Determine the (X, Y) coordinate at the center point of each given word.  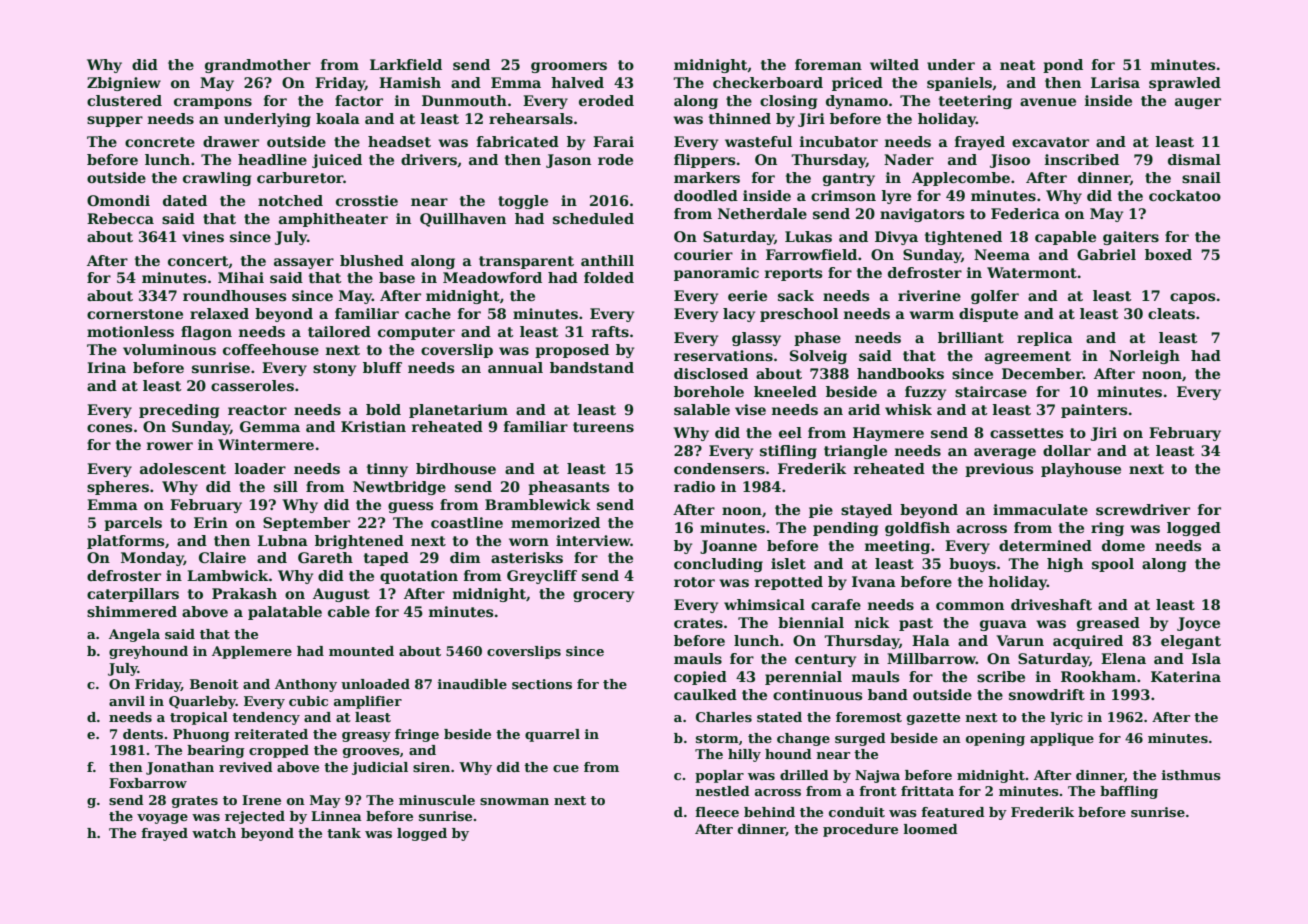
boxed (1168, 254)
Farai (613, 141)
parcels (133, 524)
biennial (811, 622)
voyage (162, 819)
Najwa (877, 776)
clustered (124, 100)
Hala (931, 640)
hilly (744, 755)
